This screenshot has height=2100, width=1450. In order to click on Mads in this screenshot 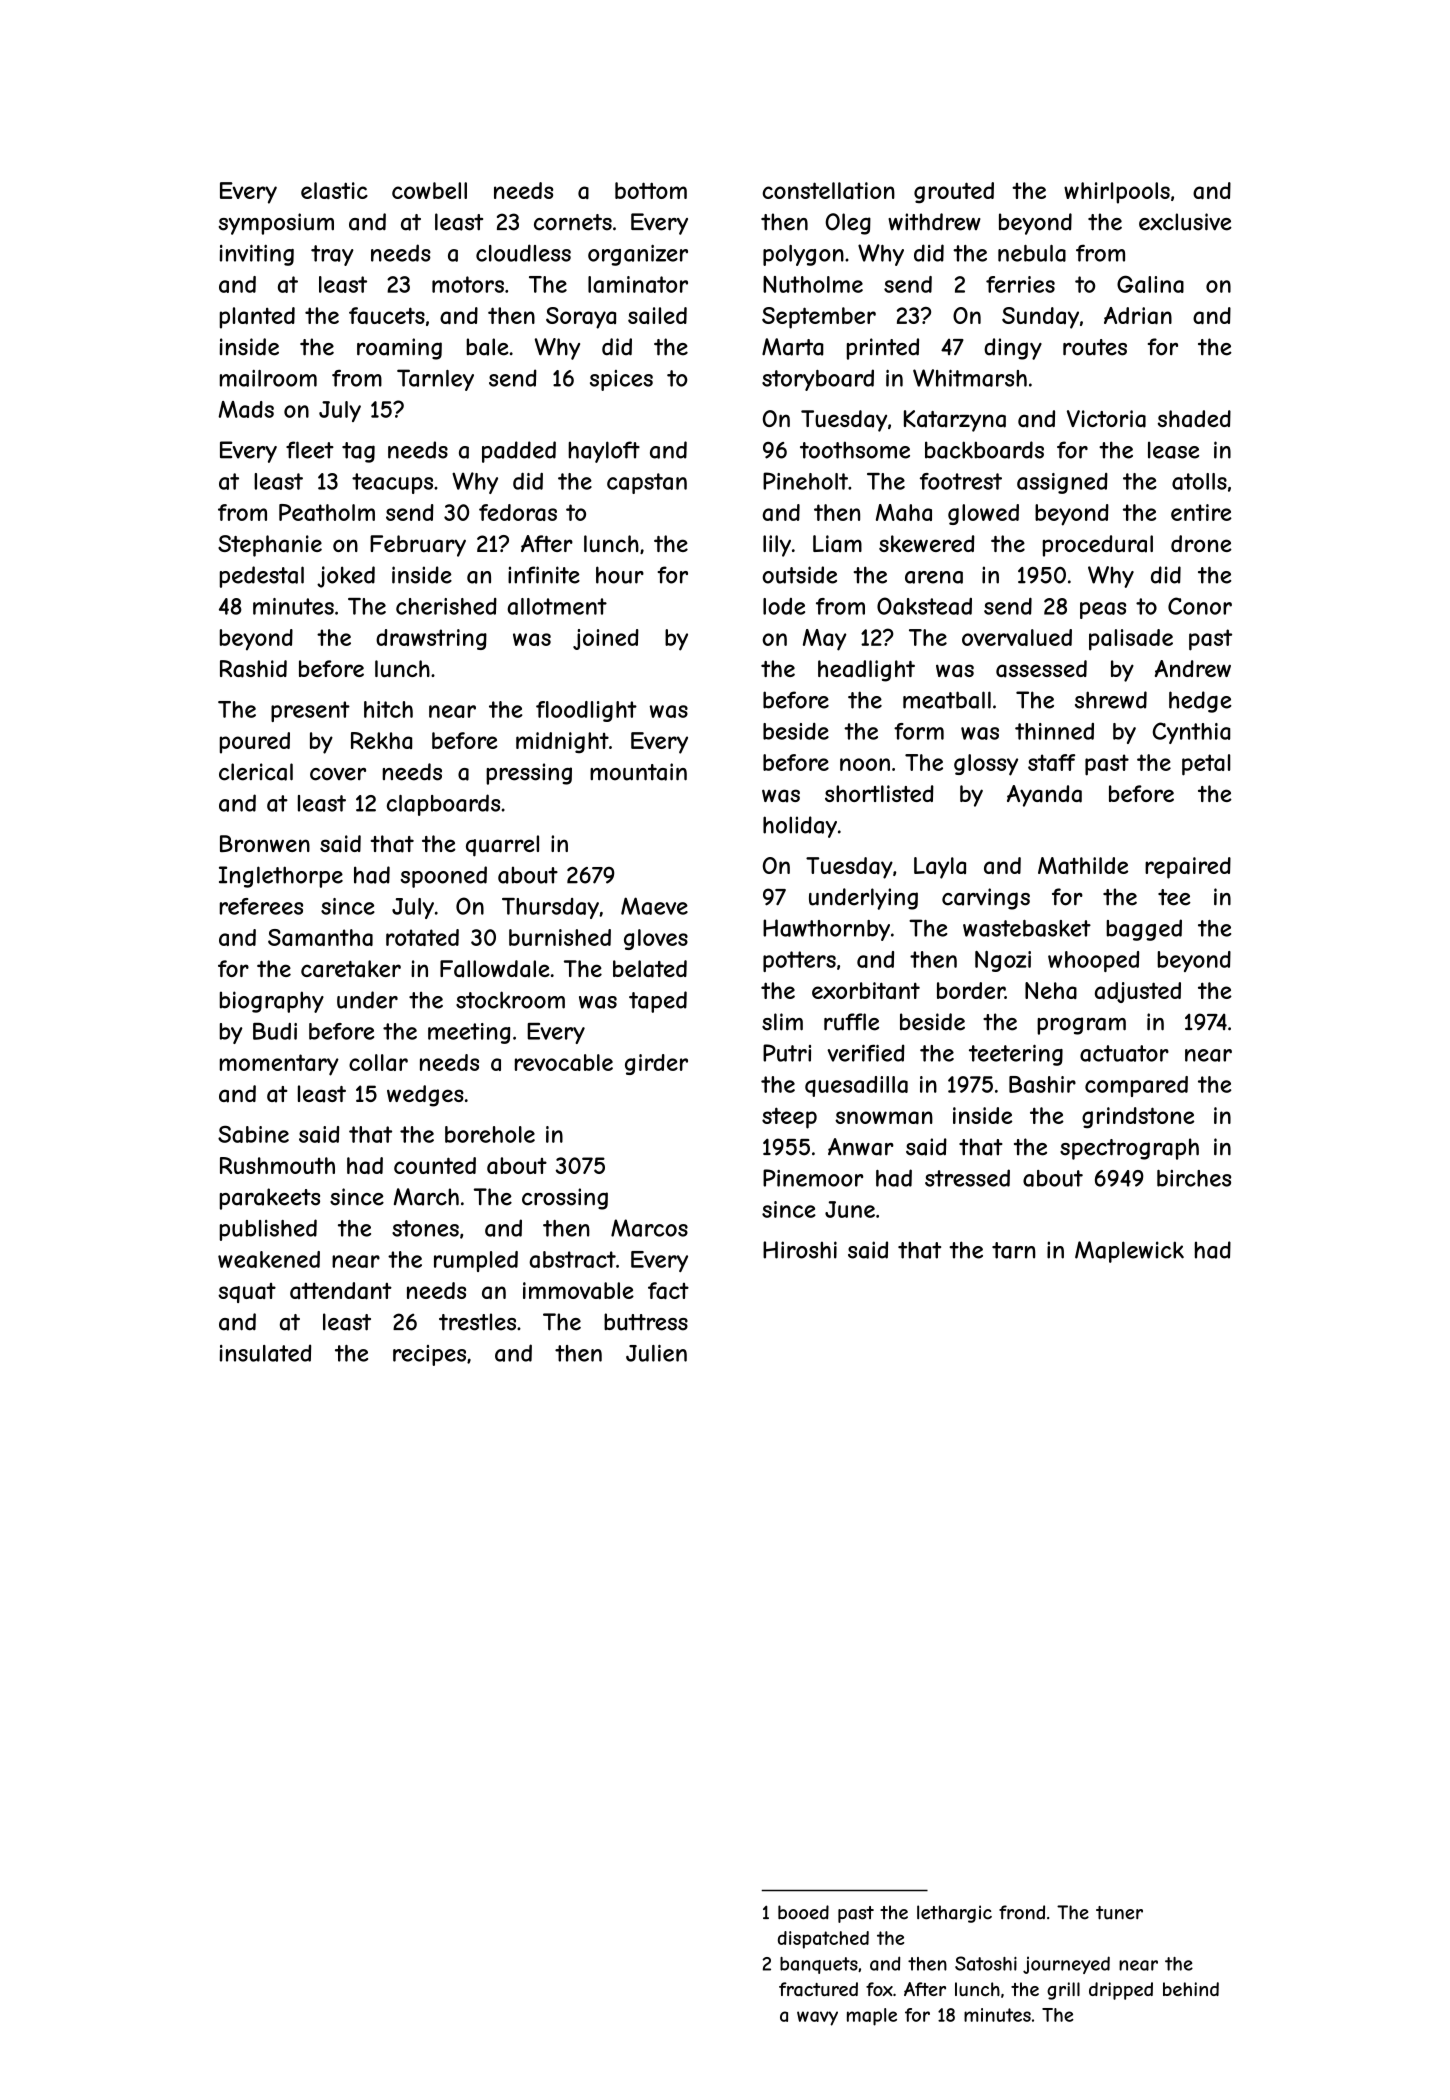, I will do `click(246, 409)`.
